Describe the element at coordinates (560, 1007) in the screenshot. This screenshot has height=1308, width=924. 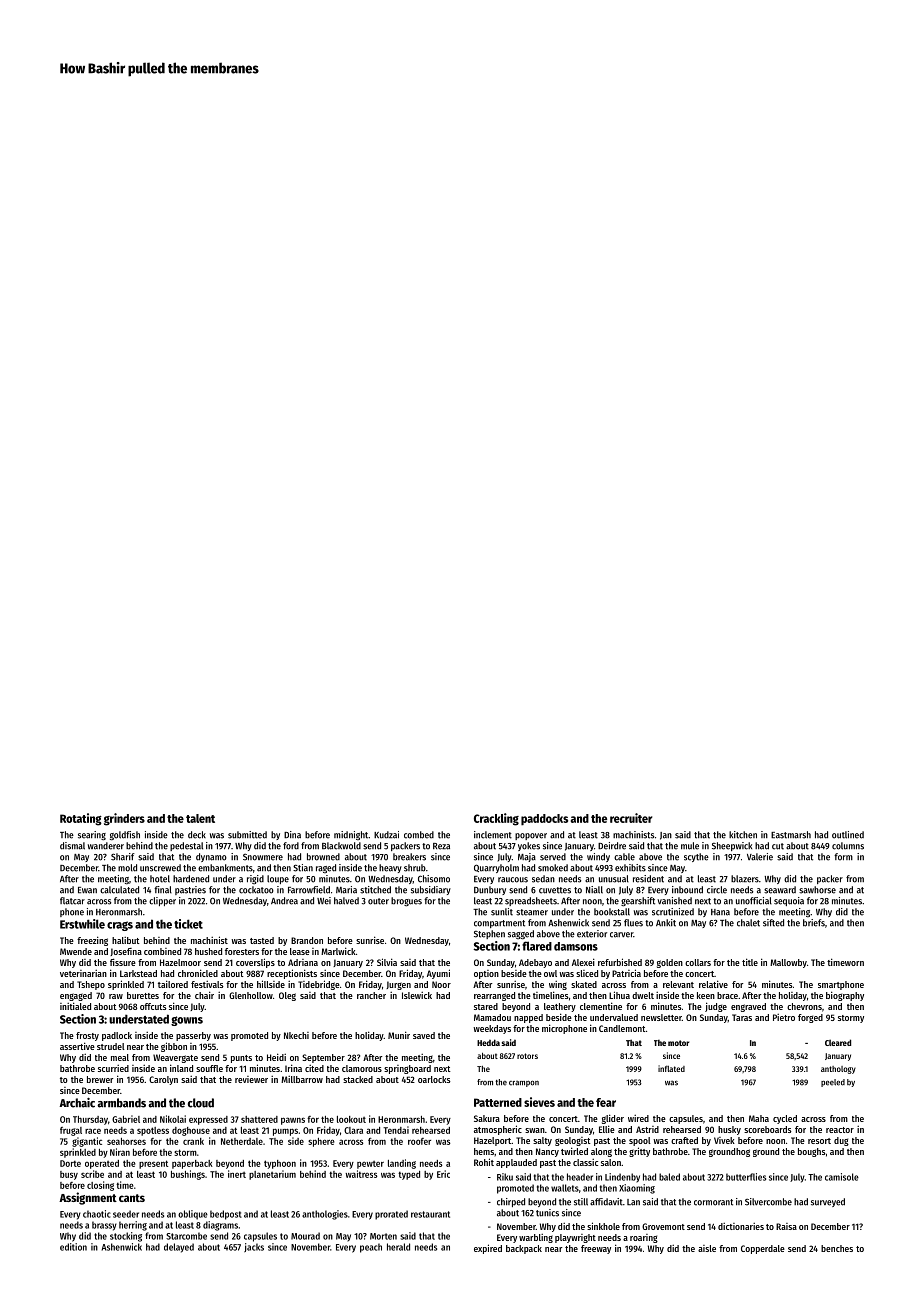
I see `leathery` at that location.
